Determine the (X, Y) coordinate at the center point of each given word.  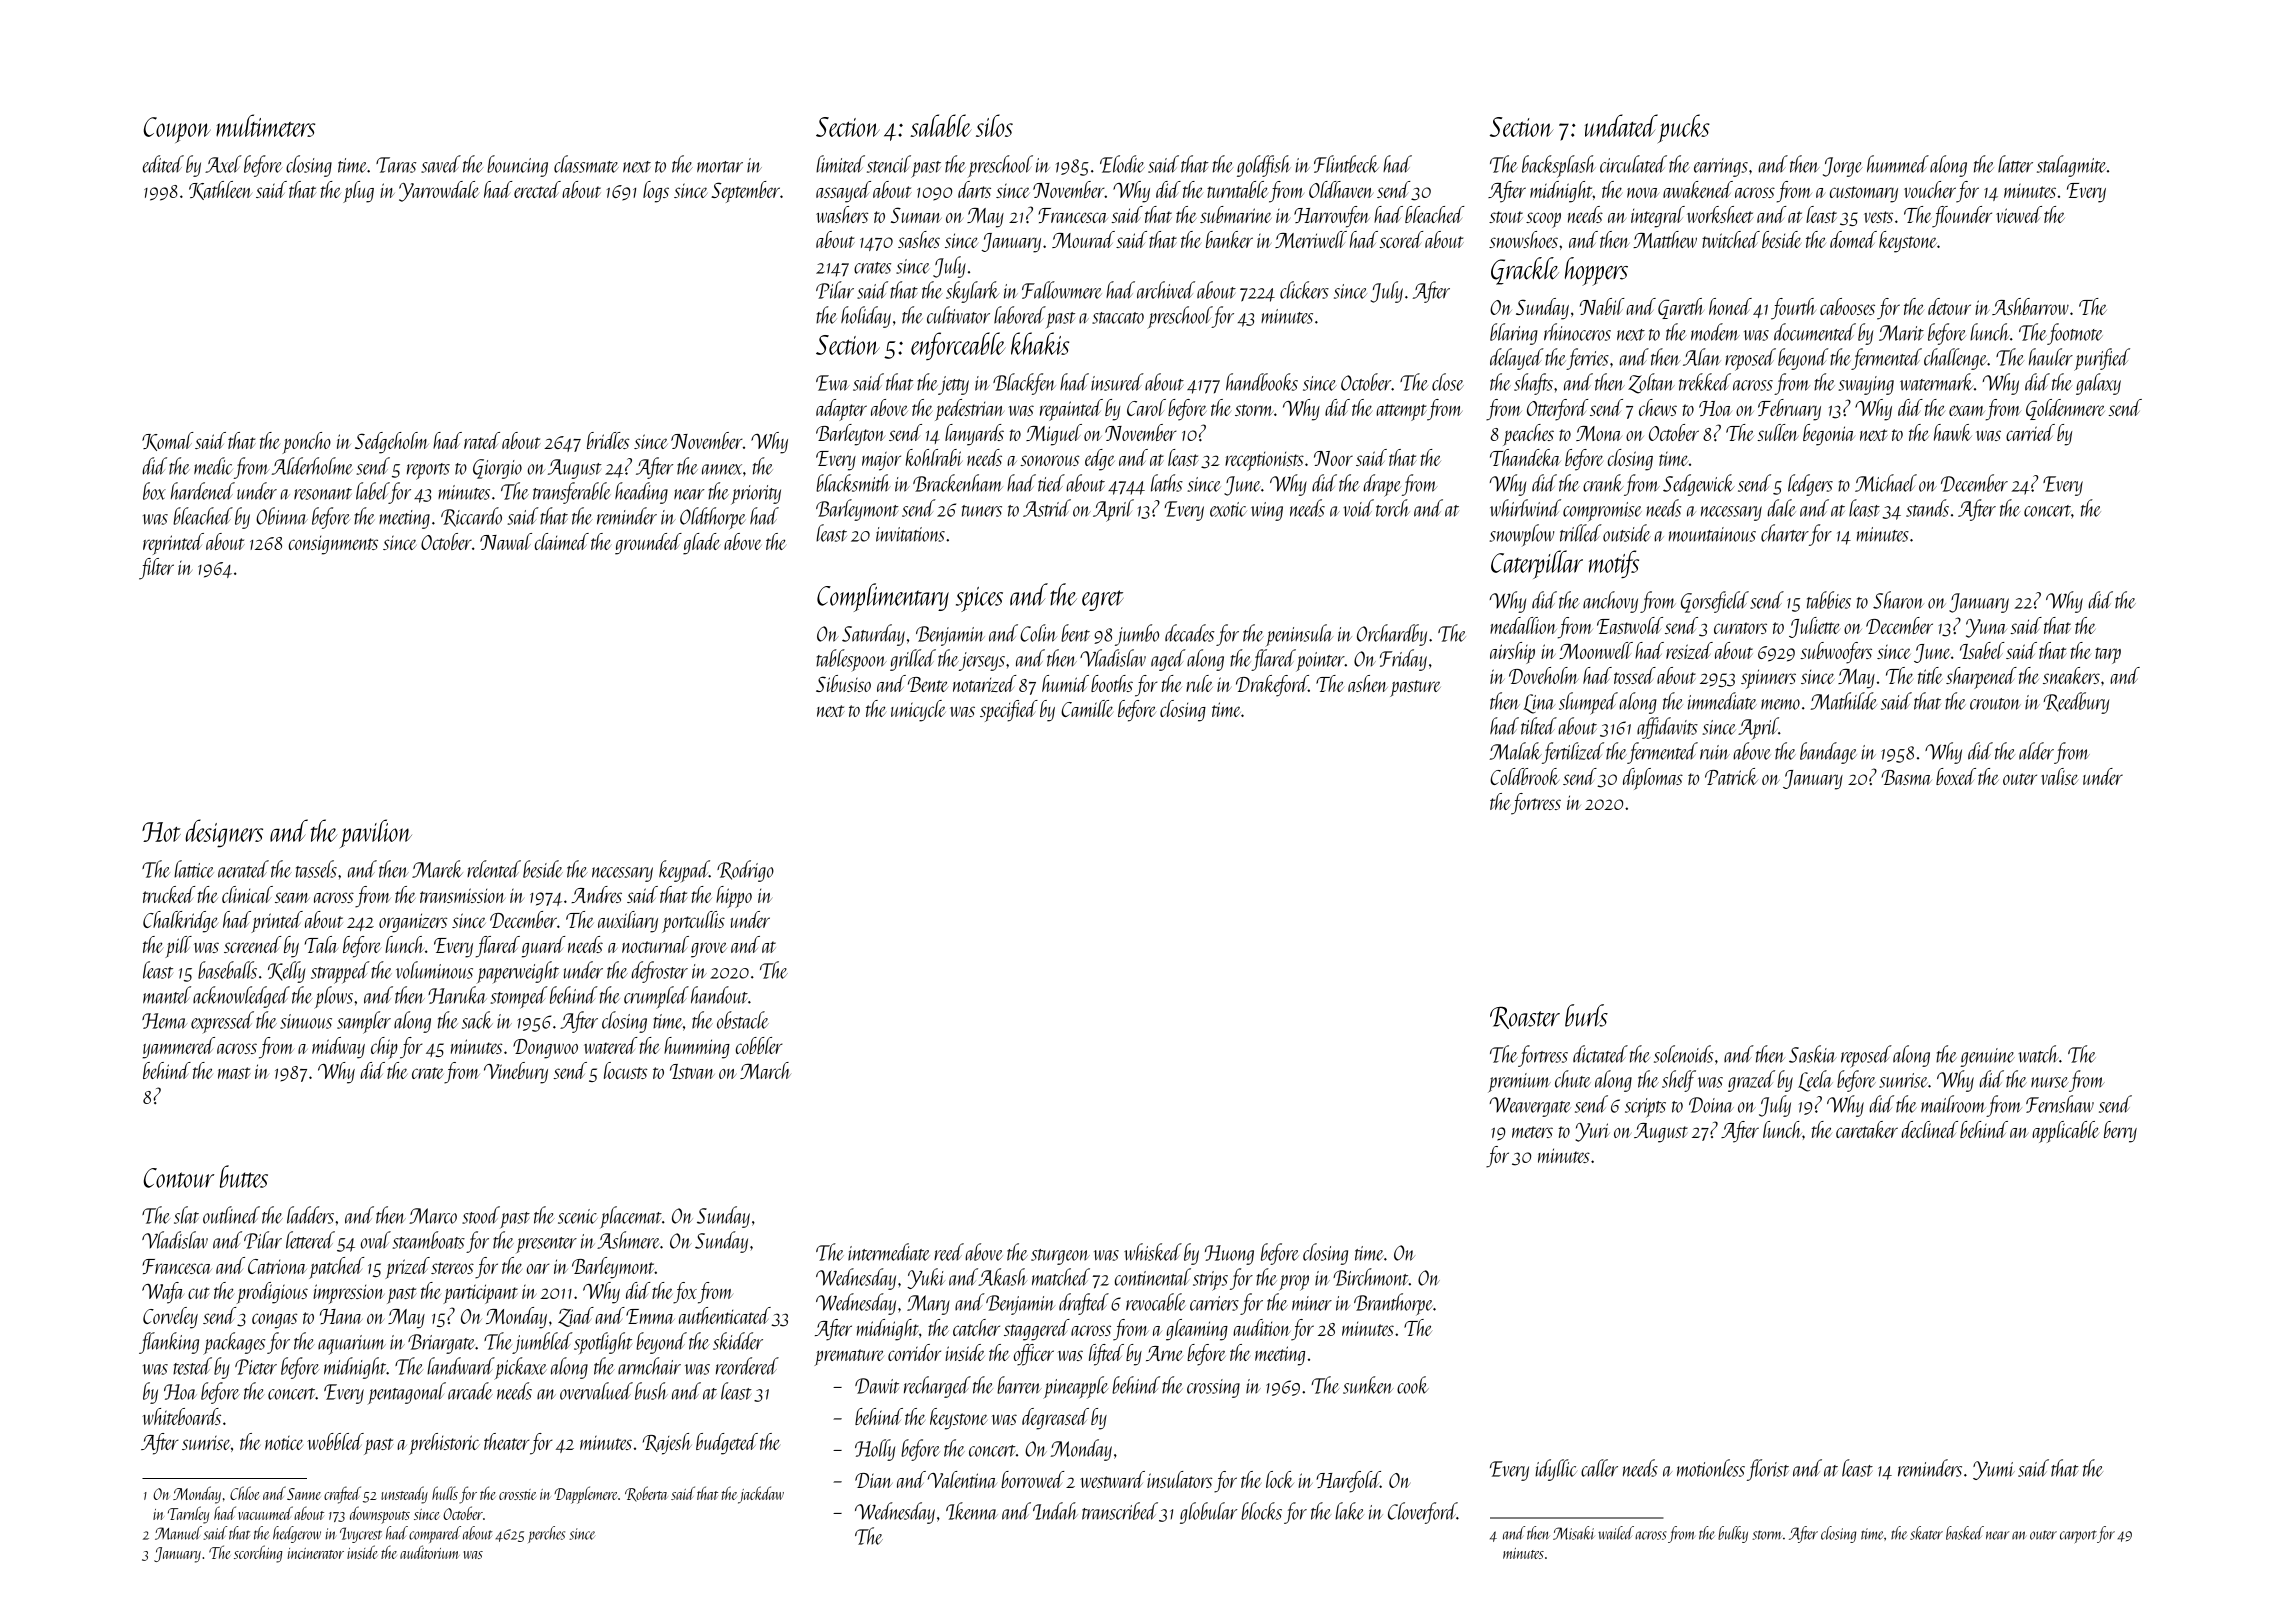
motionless (1711, 1468)
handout (719, 995)
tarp (2108, 655)
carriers (1214, 1303)
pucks (1684, 128)
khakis (1040, 343)
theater (507, 1441)
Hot (161, 832)
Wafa (163, 1293)
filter (156, 569)
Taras (396, 165)
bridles (608, 440)
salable (941, 125)
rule (1199, 683)
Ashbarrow (2030, 306)
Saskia (1813, 1054)
